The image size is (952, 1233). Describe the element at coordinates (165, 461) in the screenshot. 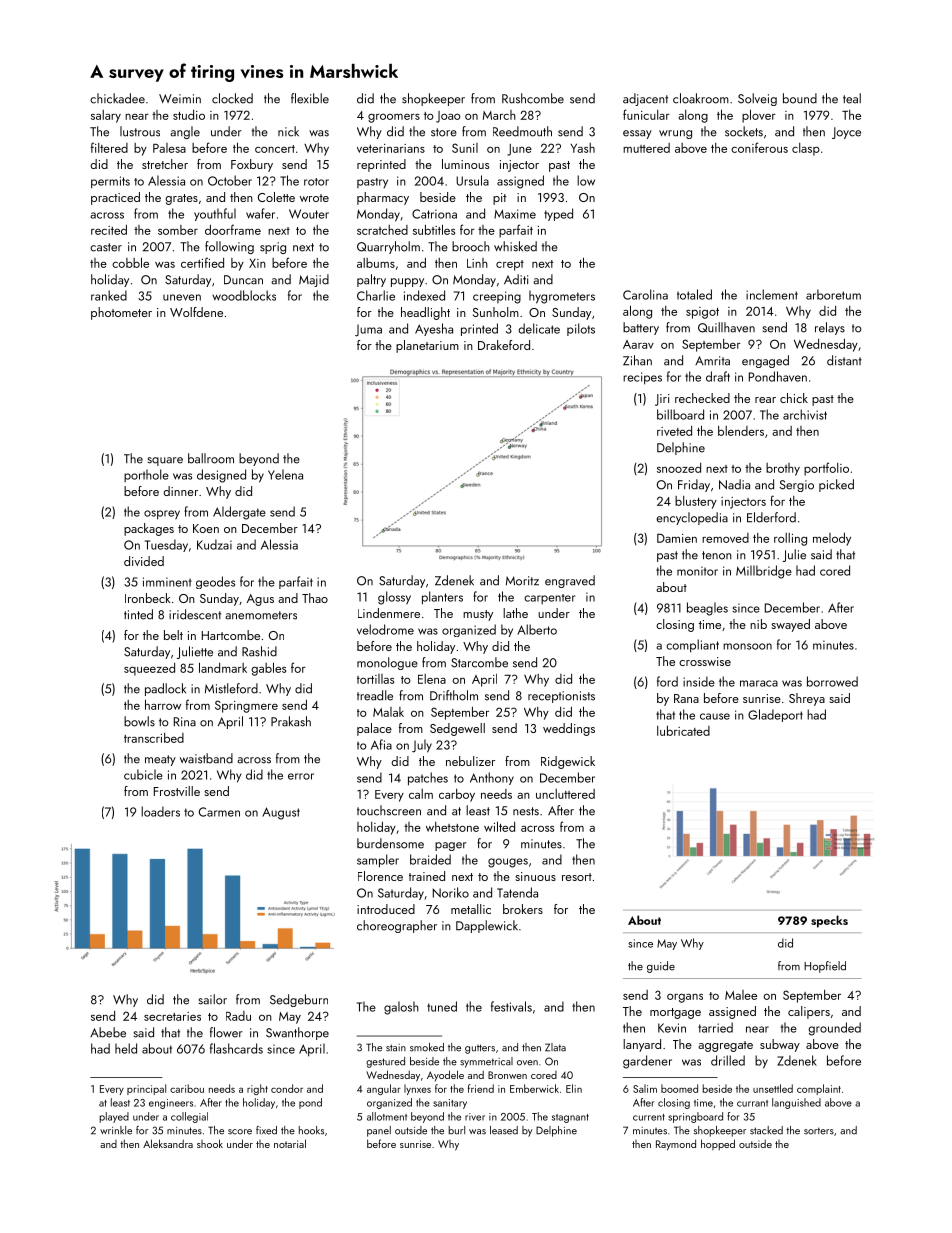

I see `square` at that location.
